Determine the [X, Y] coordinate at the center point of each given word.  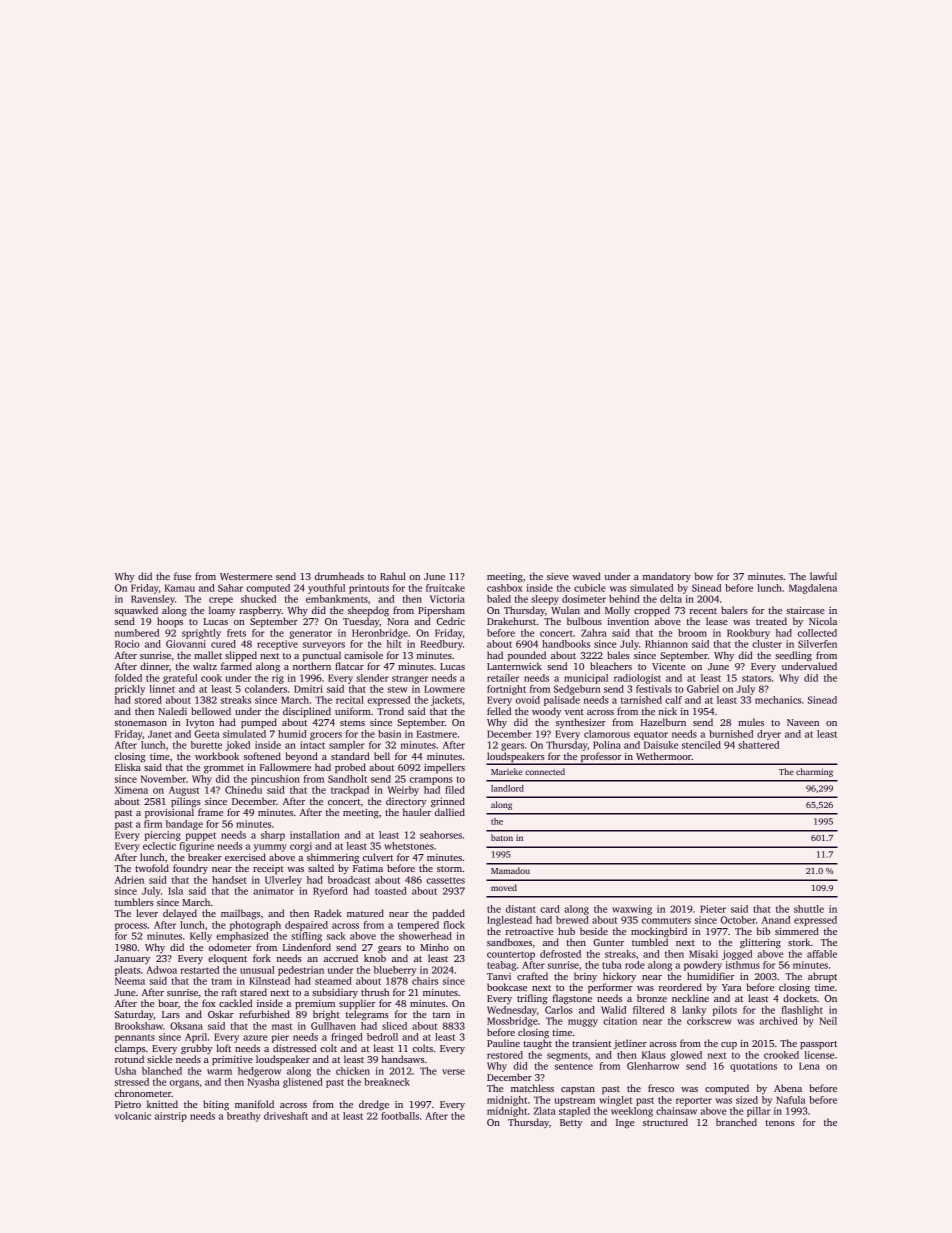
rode [635, 965]
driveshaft [286, 1116]
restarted [199, 970]
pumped [259, 723]
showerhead [425, 936]
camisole [363, 655]
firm [153, 824]
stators [756, 678]
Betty [571, 1123]
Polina [607, 745]
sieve [558, 576]
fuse [182, 576]
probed [350, 768]
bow [704, 576]
